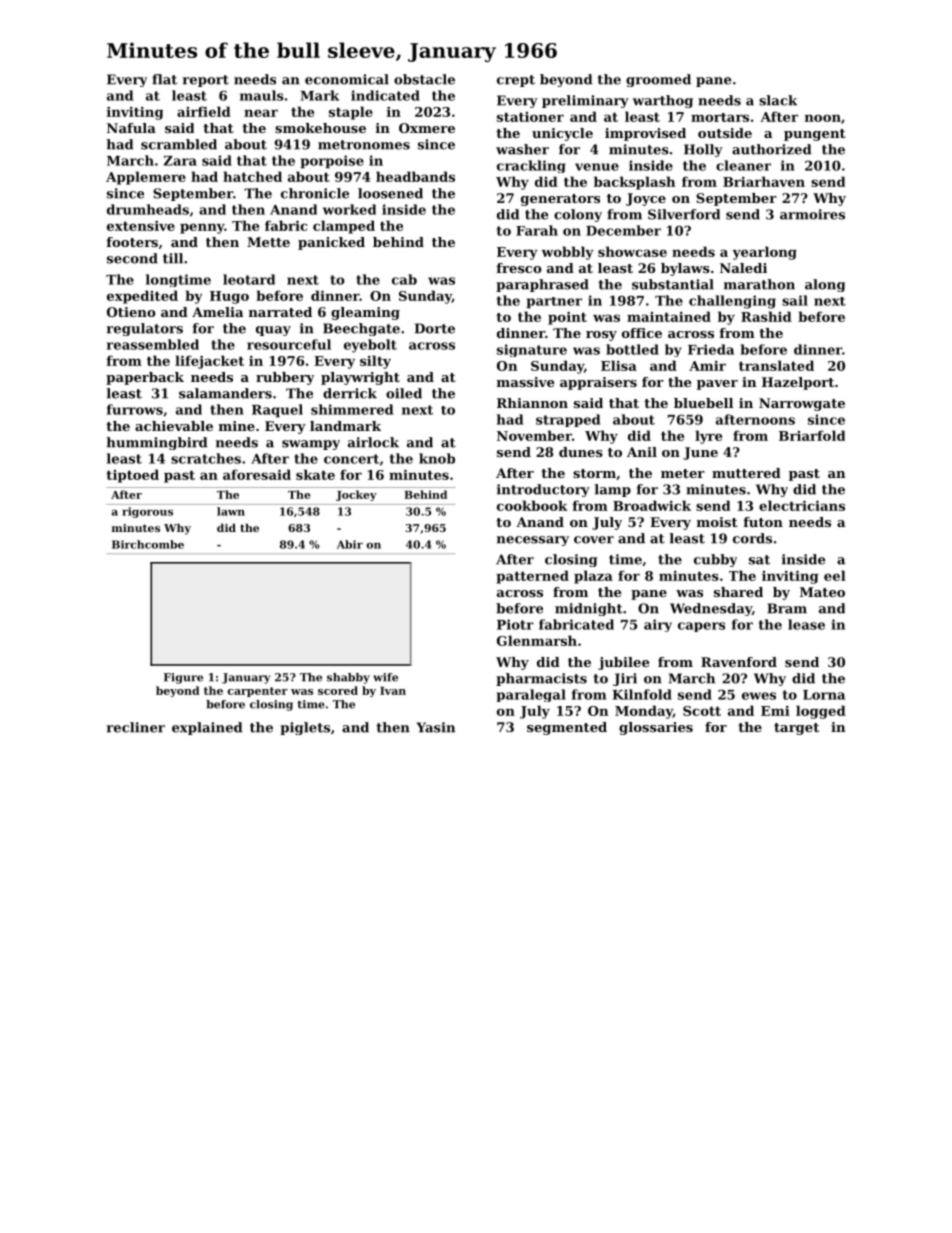 Image resolution: width=952 pixels, height=1233 pixels. I want to click on Abir, so click(350, 544).
